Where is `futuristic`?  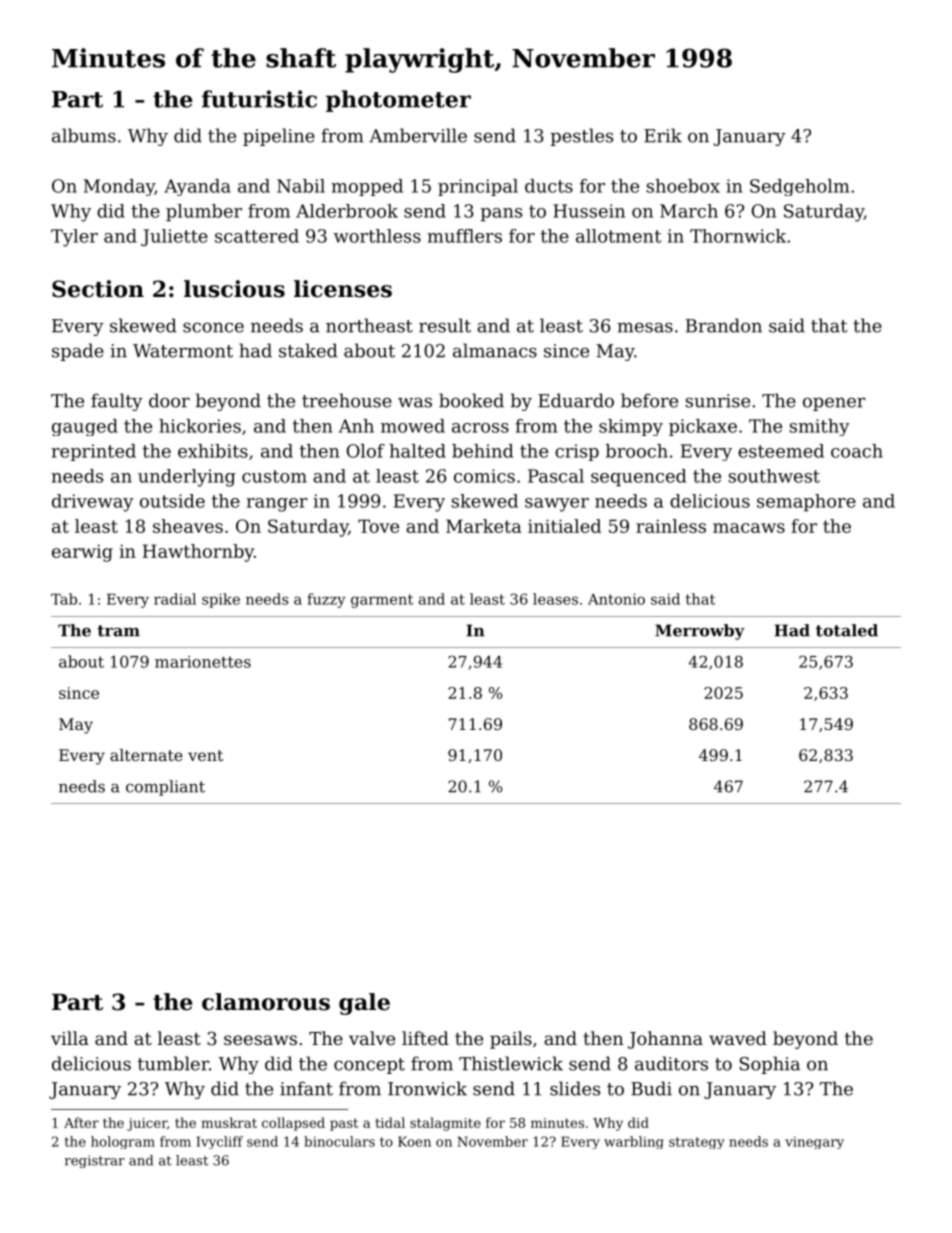
futuristic is located at coordinates (259, 99).
